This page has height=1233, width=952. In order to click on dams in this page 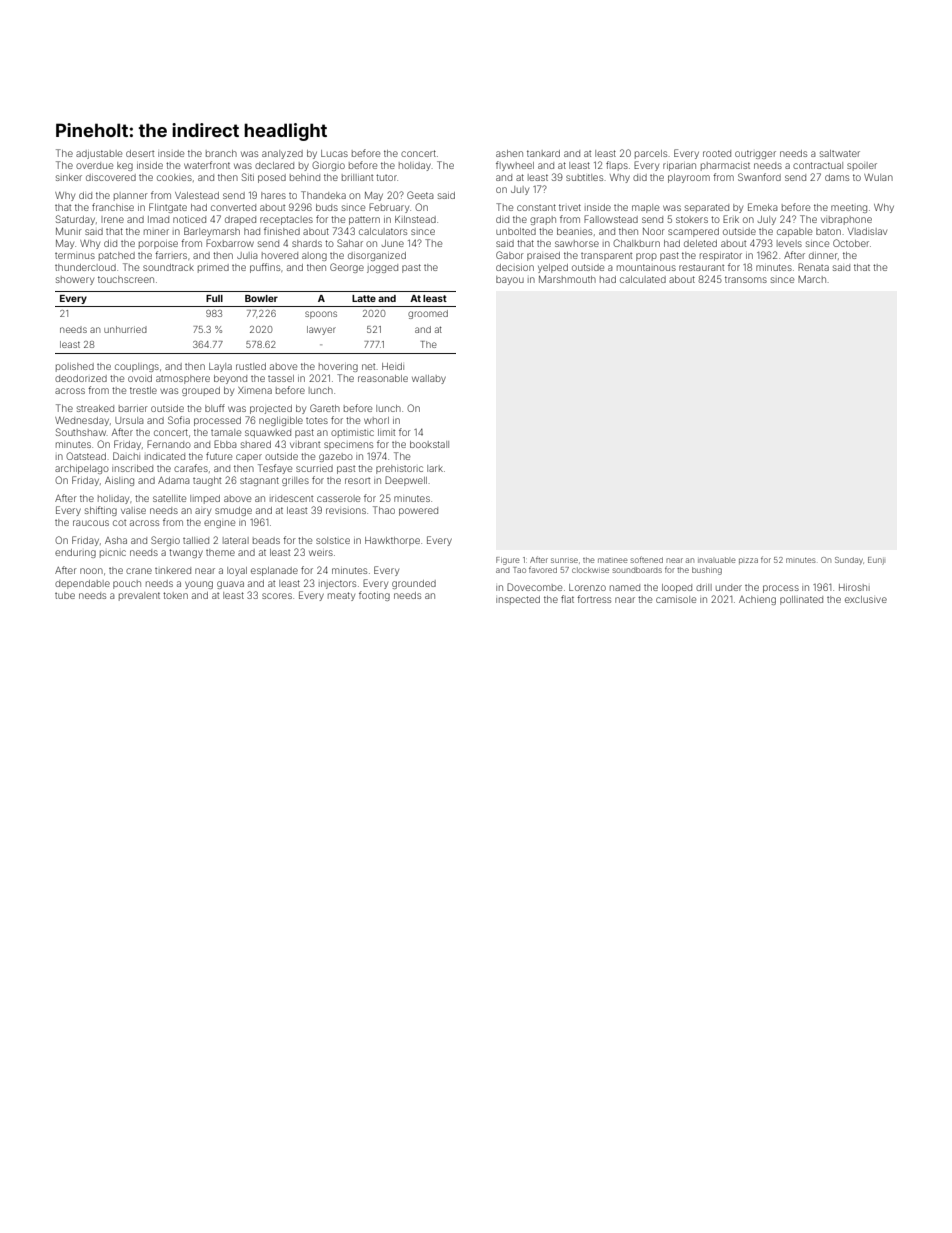, I will do `click(837, 177)`.
